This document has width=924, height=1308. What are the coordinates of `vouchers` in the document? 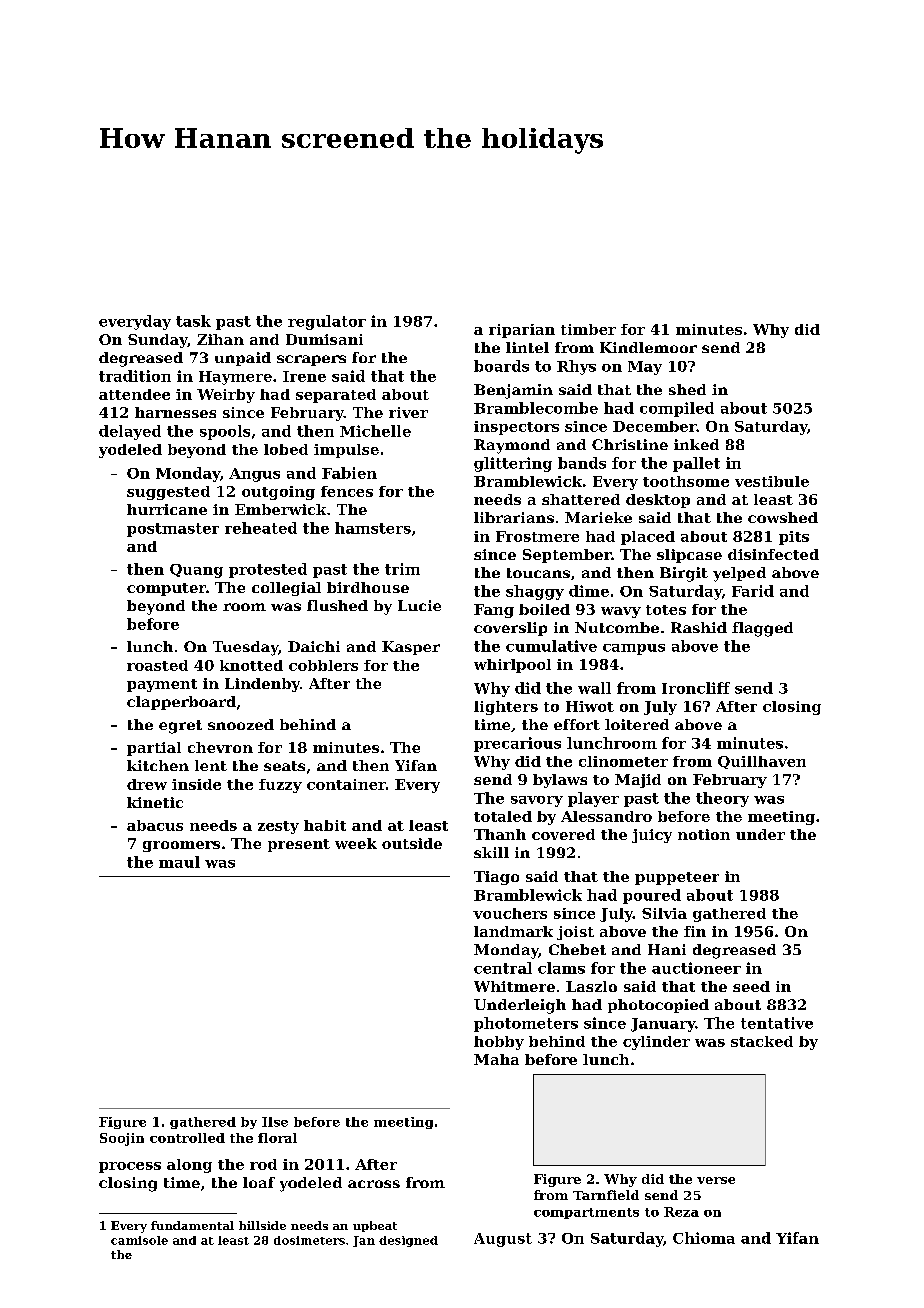 It's located at (510, 913).
